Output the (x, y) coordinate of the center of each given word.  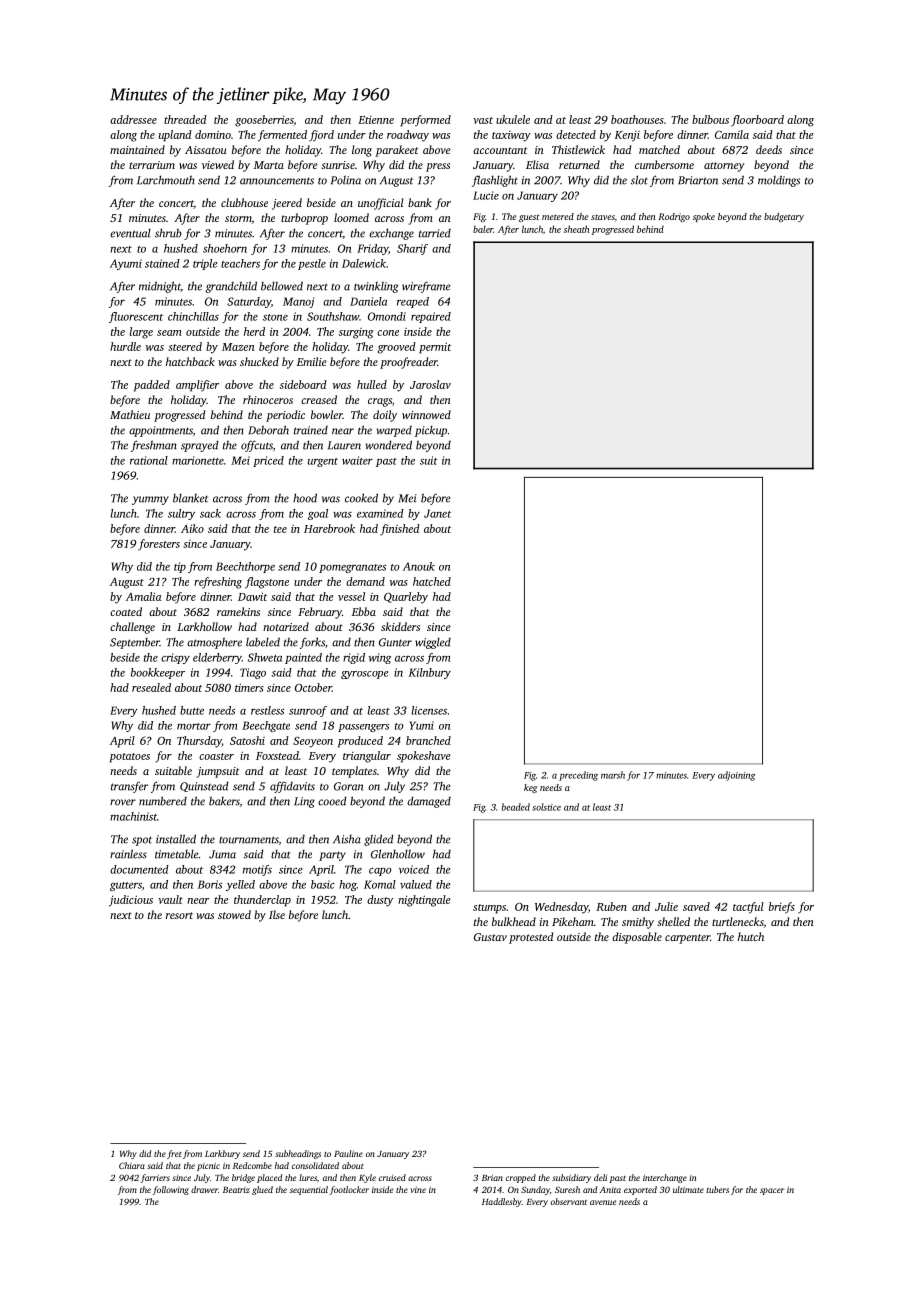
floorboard (757, 121)
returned (579, 164)
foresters (159, 545)
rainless (128, 854)
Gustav (490, 937)
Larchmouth (166, 180)
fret (174, 1154)
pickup (431, 431)
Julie (666, 906)
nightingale (424, 901)
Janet (437, 513)
